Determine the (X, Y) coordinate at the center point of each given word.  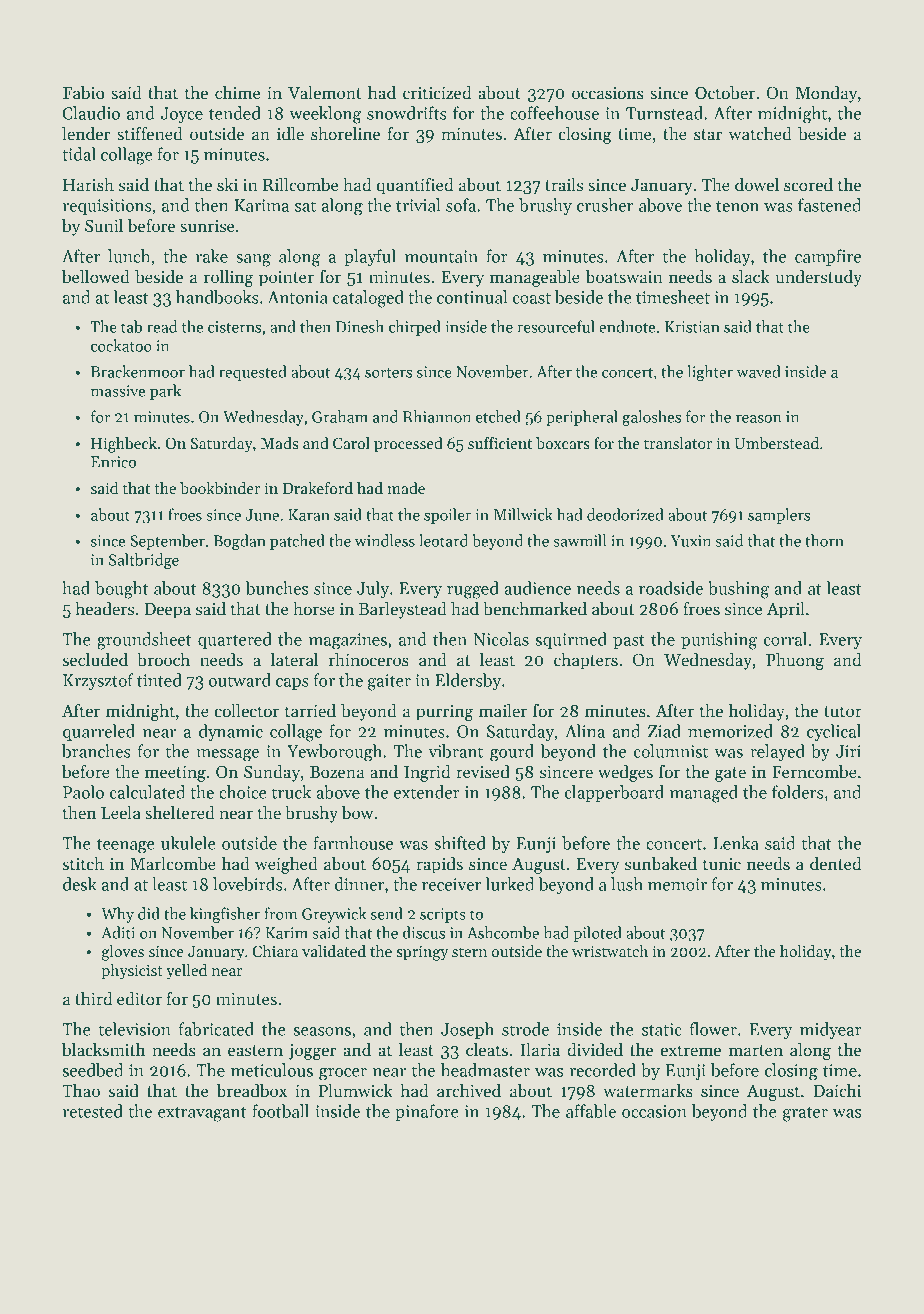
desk (80, 884)
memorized (730, 731)
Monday (826, 94)
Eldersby (468, 681)
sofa (461, 205)
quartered (235, 640)
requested (253, 373)
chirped (415, 328)
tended (235, 113)
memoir (677, 884)
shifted (460, 843)
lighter (710, 373)
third (93, 999)
